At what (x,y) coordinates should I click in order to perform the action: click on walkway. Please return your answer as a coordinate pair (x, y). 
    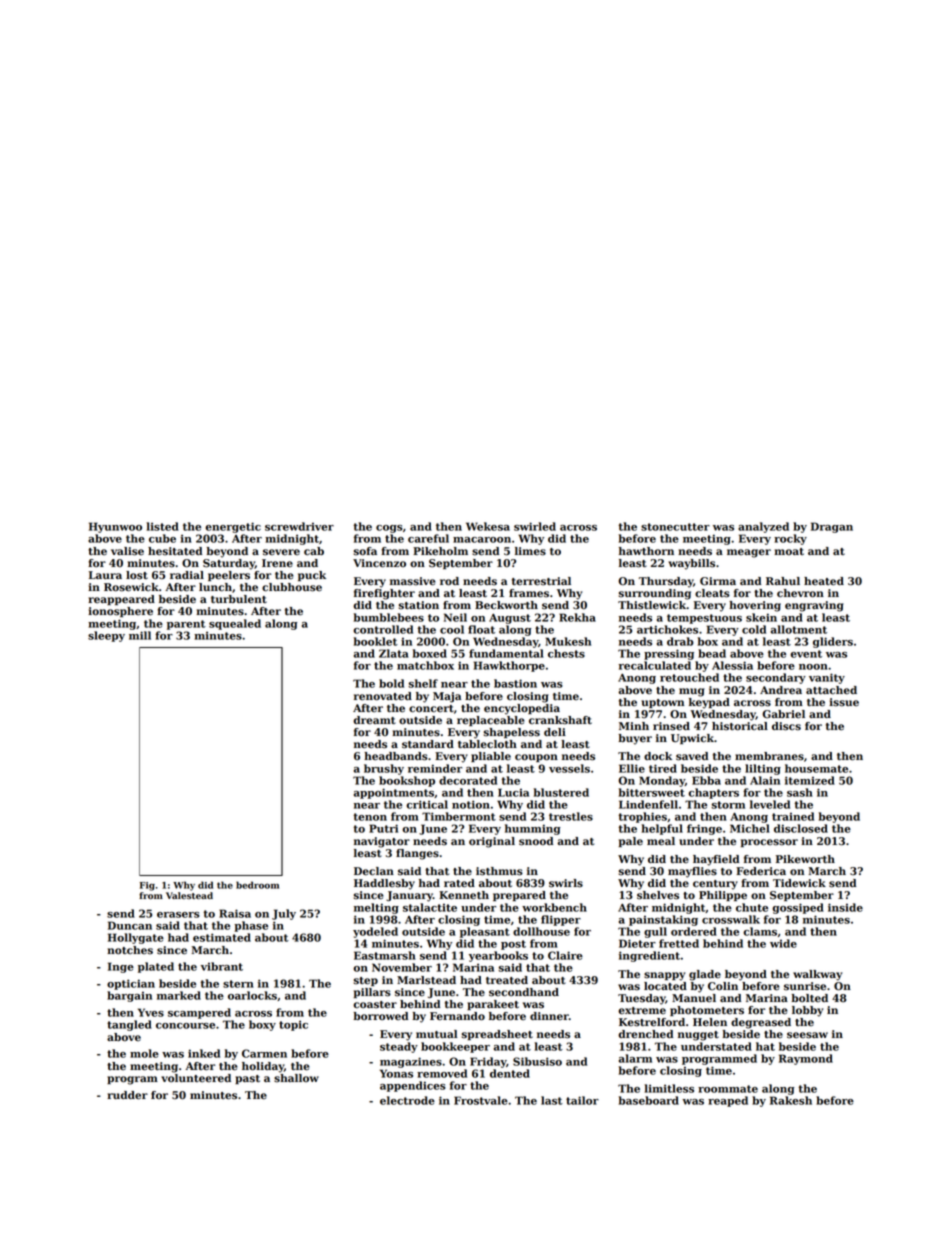
    Looking at the image, I should click on (817, 975).
